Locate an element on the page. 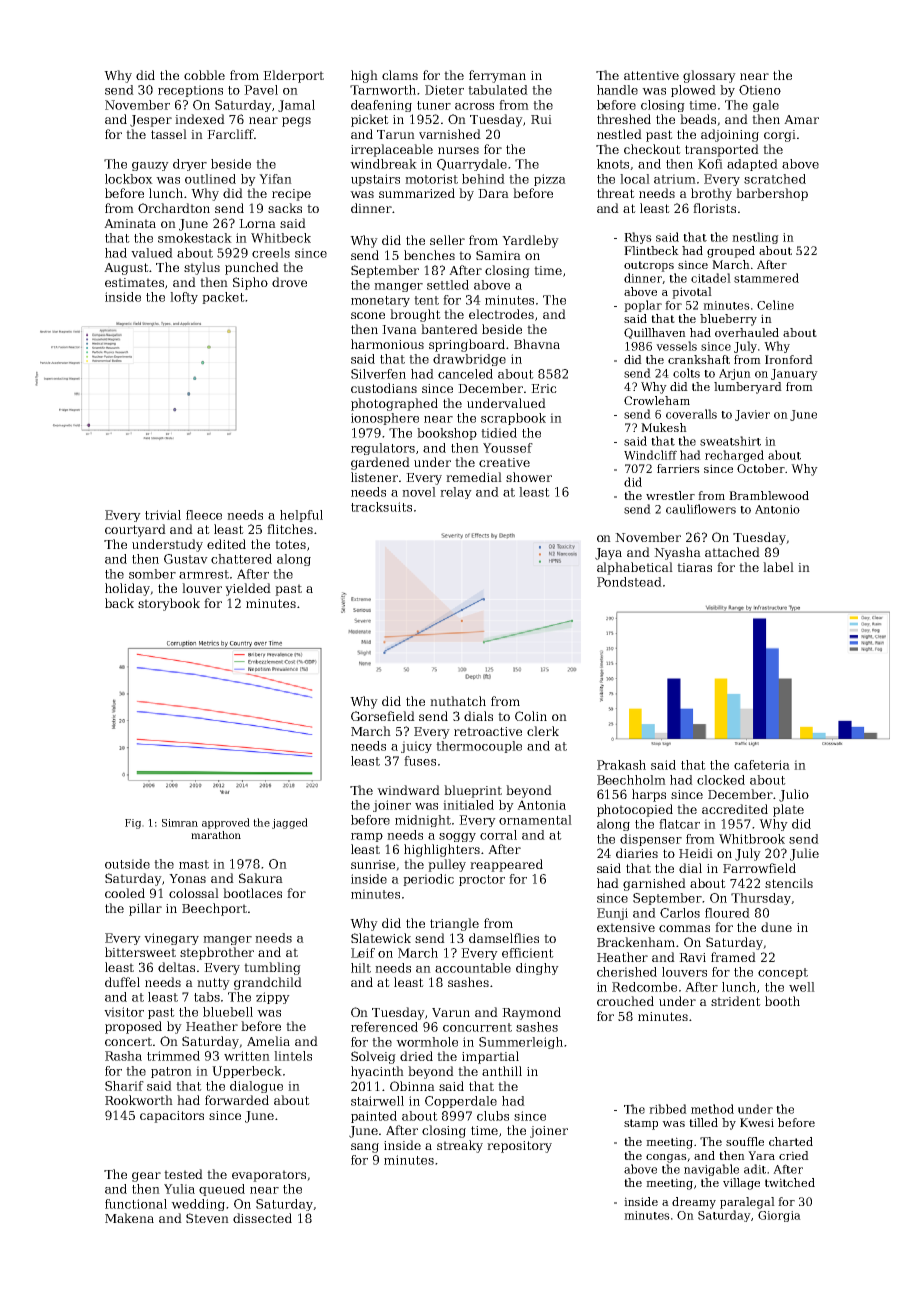 The image size is (924, 1308). Eunji is located at coordinates (612, 914).
